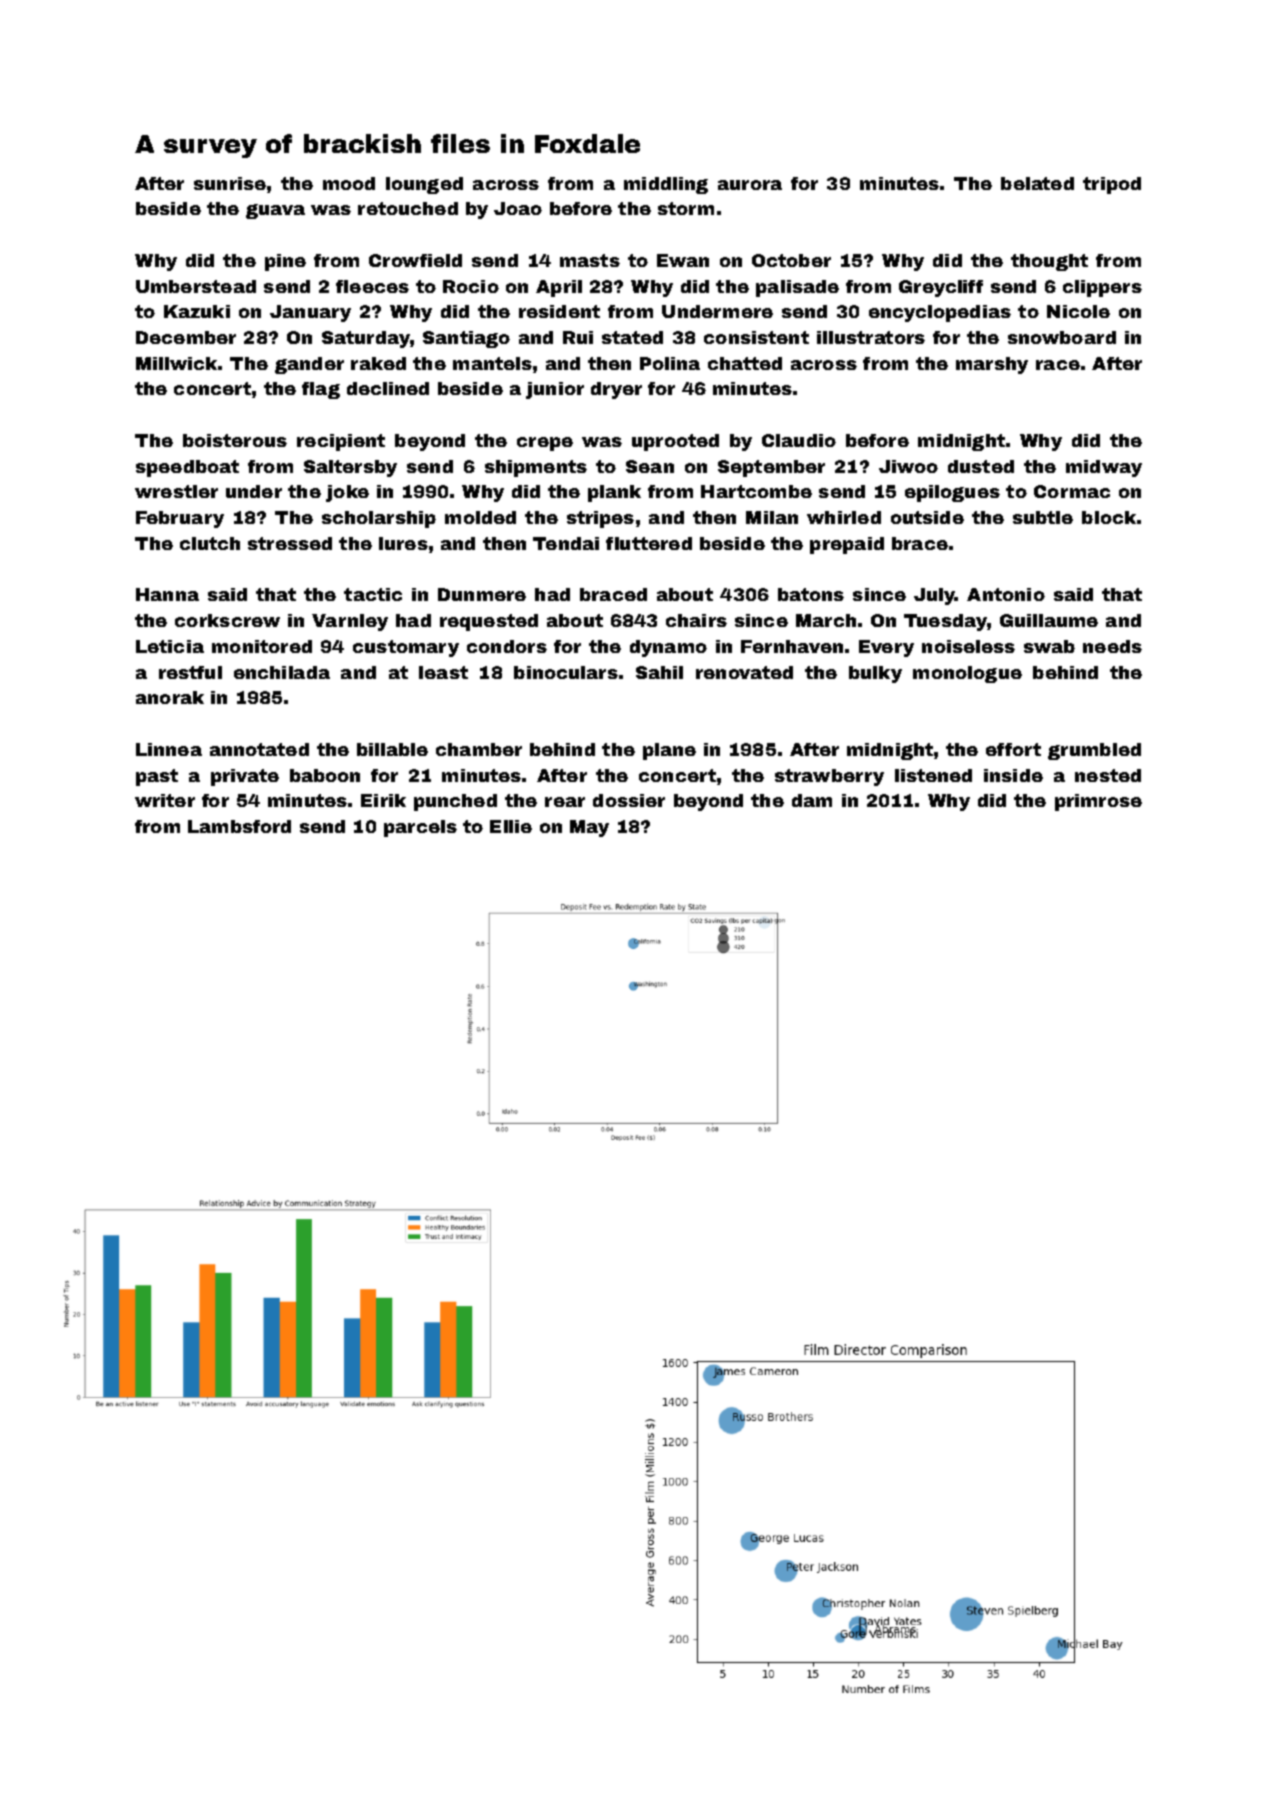 The image size is (1278, 1808). I want to click on binoculars, so click(566, 672).
